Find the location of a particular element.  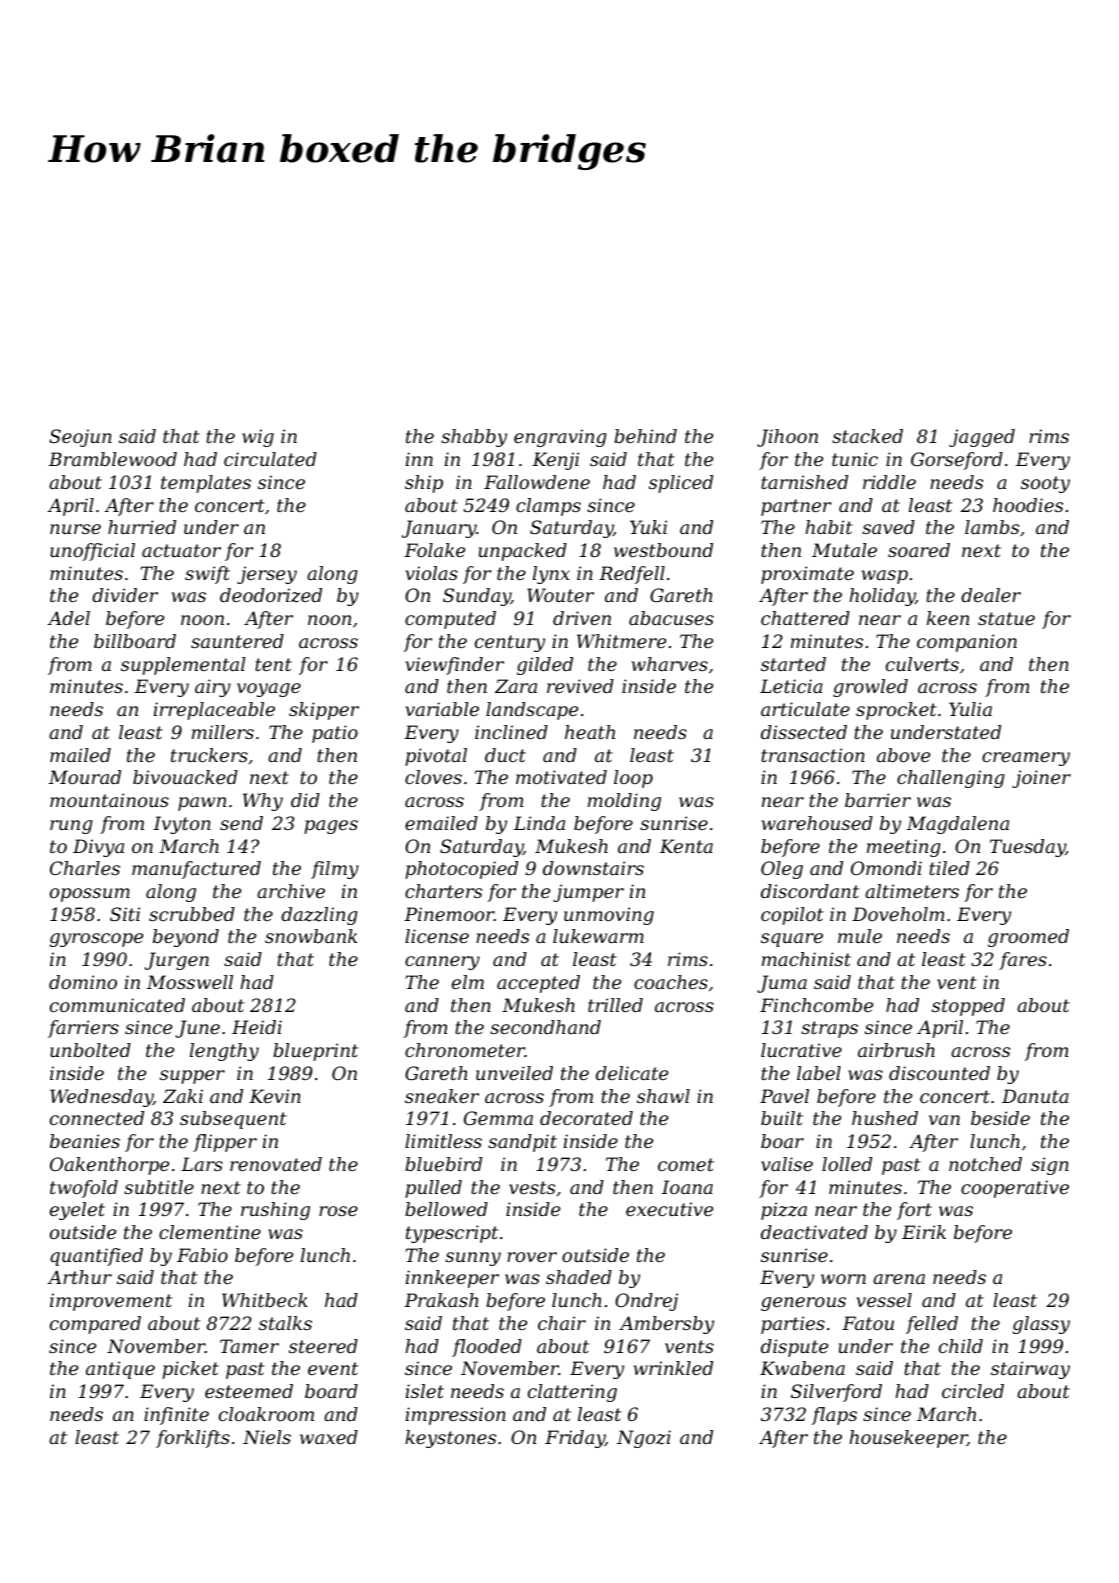

Kenta is located at coordinates (686, 846).
